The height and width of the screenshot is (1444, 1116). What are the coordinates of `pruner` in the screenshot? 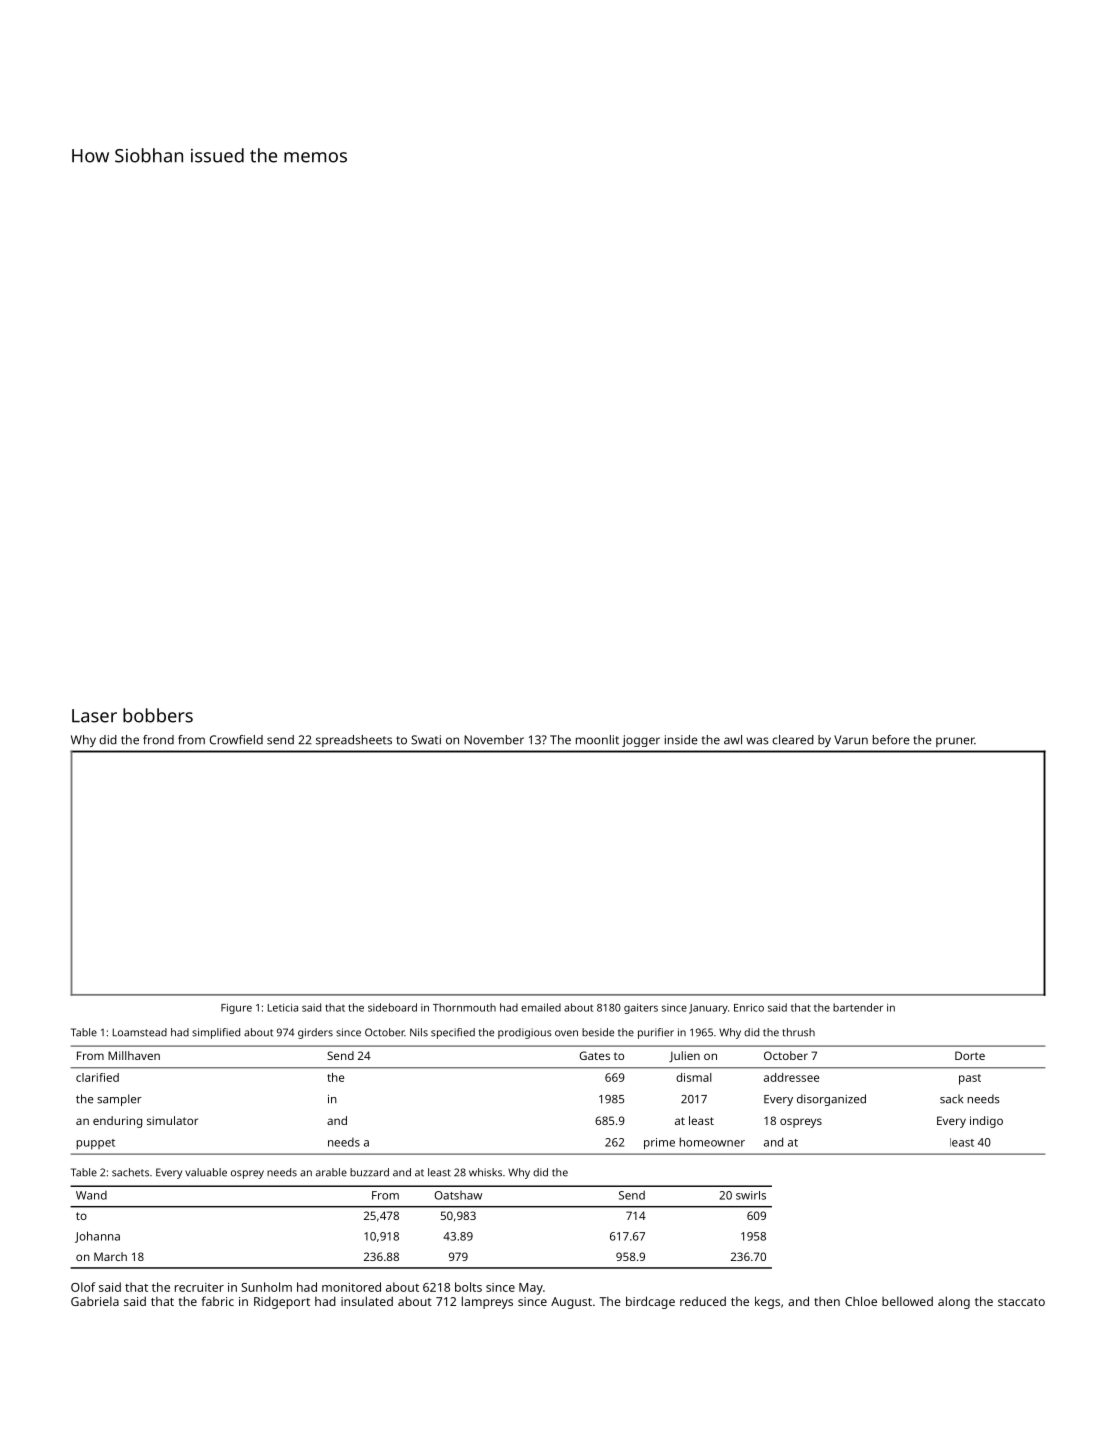 It's located at (955, 742).
